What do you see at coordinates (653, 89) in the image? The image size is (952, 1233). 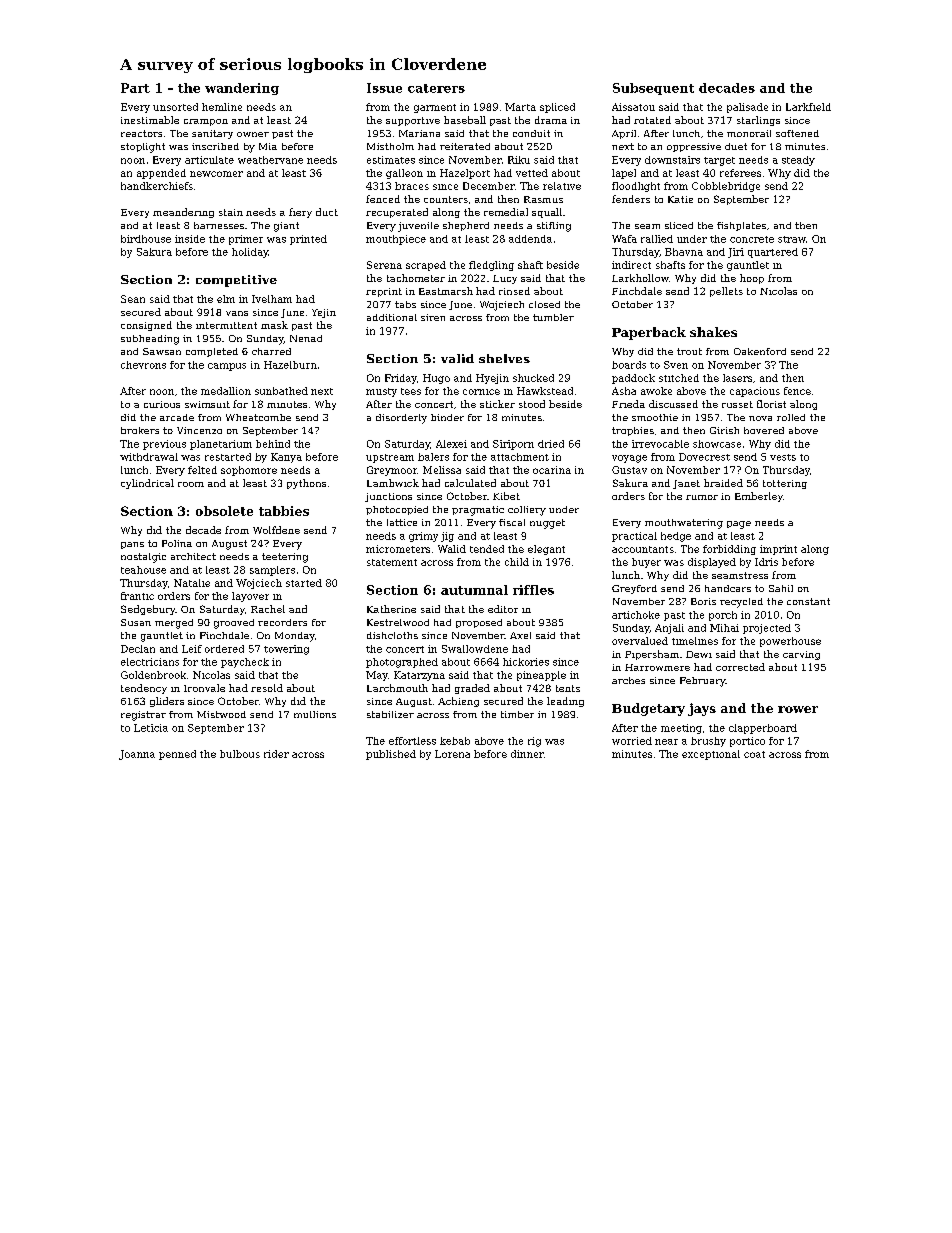 I see `Subsequent` at bounding box center [653, 89].
